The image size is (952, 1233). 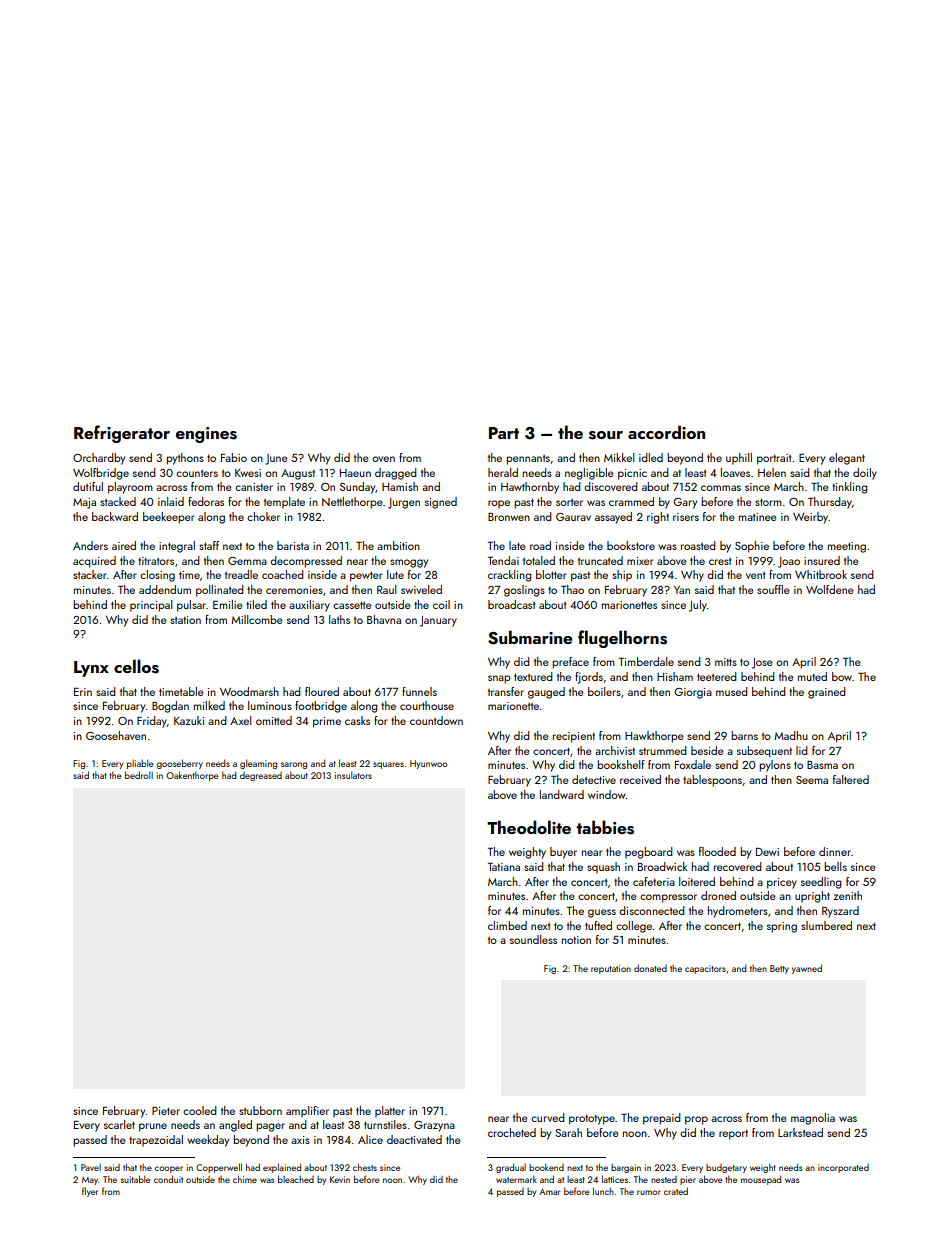 What do you see at coordinates (813, 1119) in the screenshot?
I see `magnolia` at bounding box center [813, 1119].
